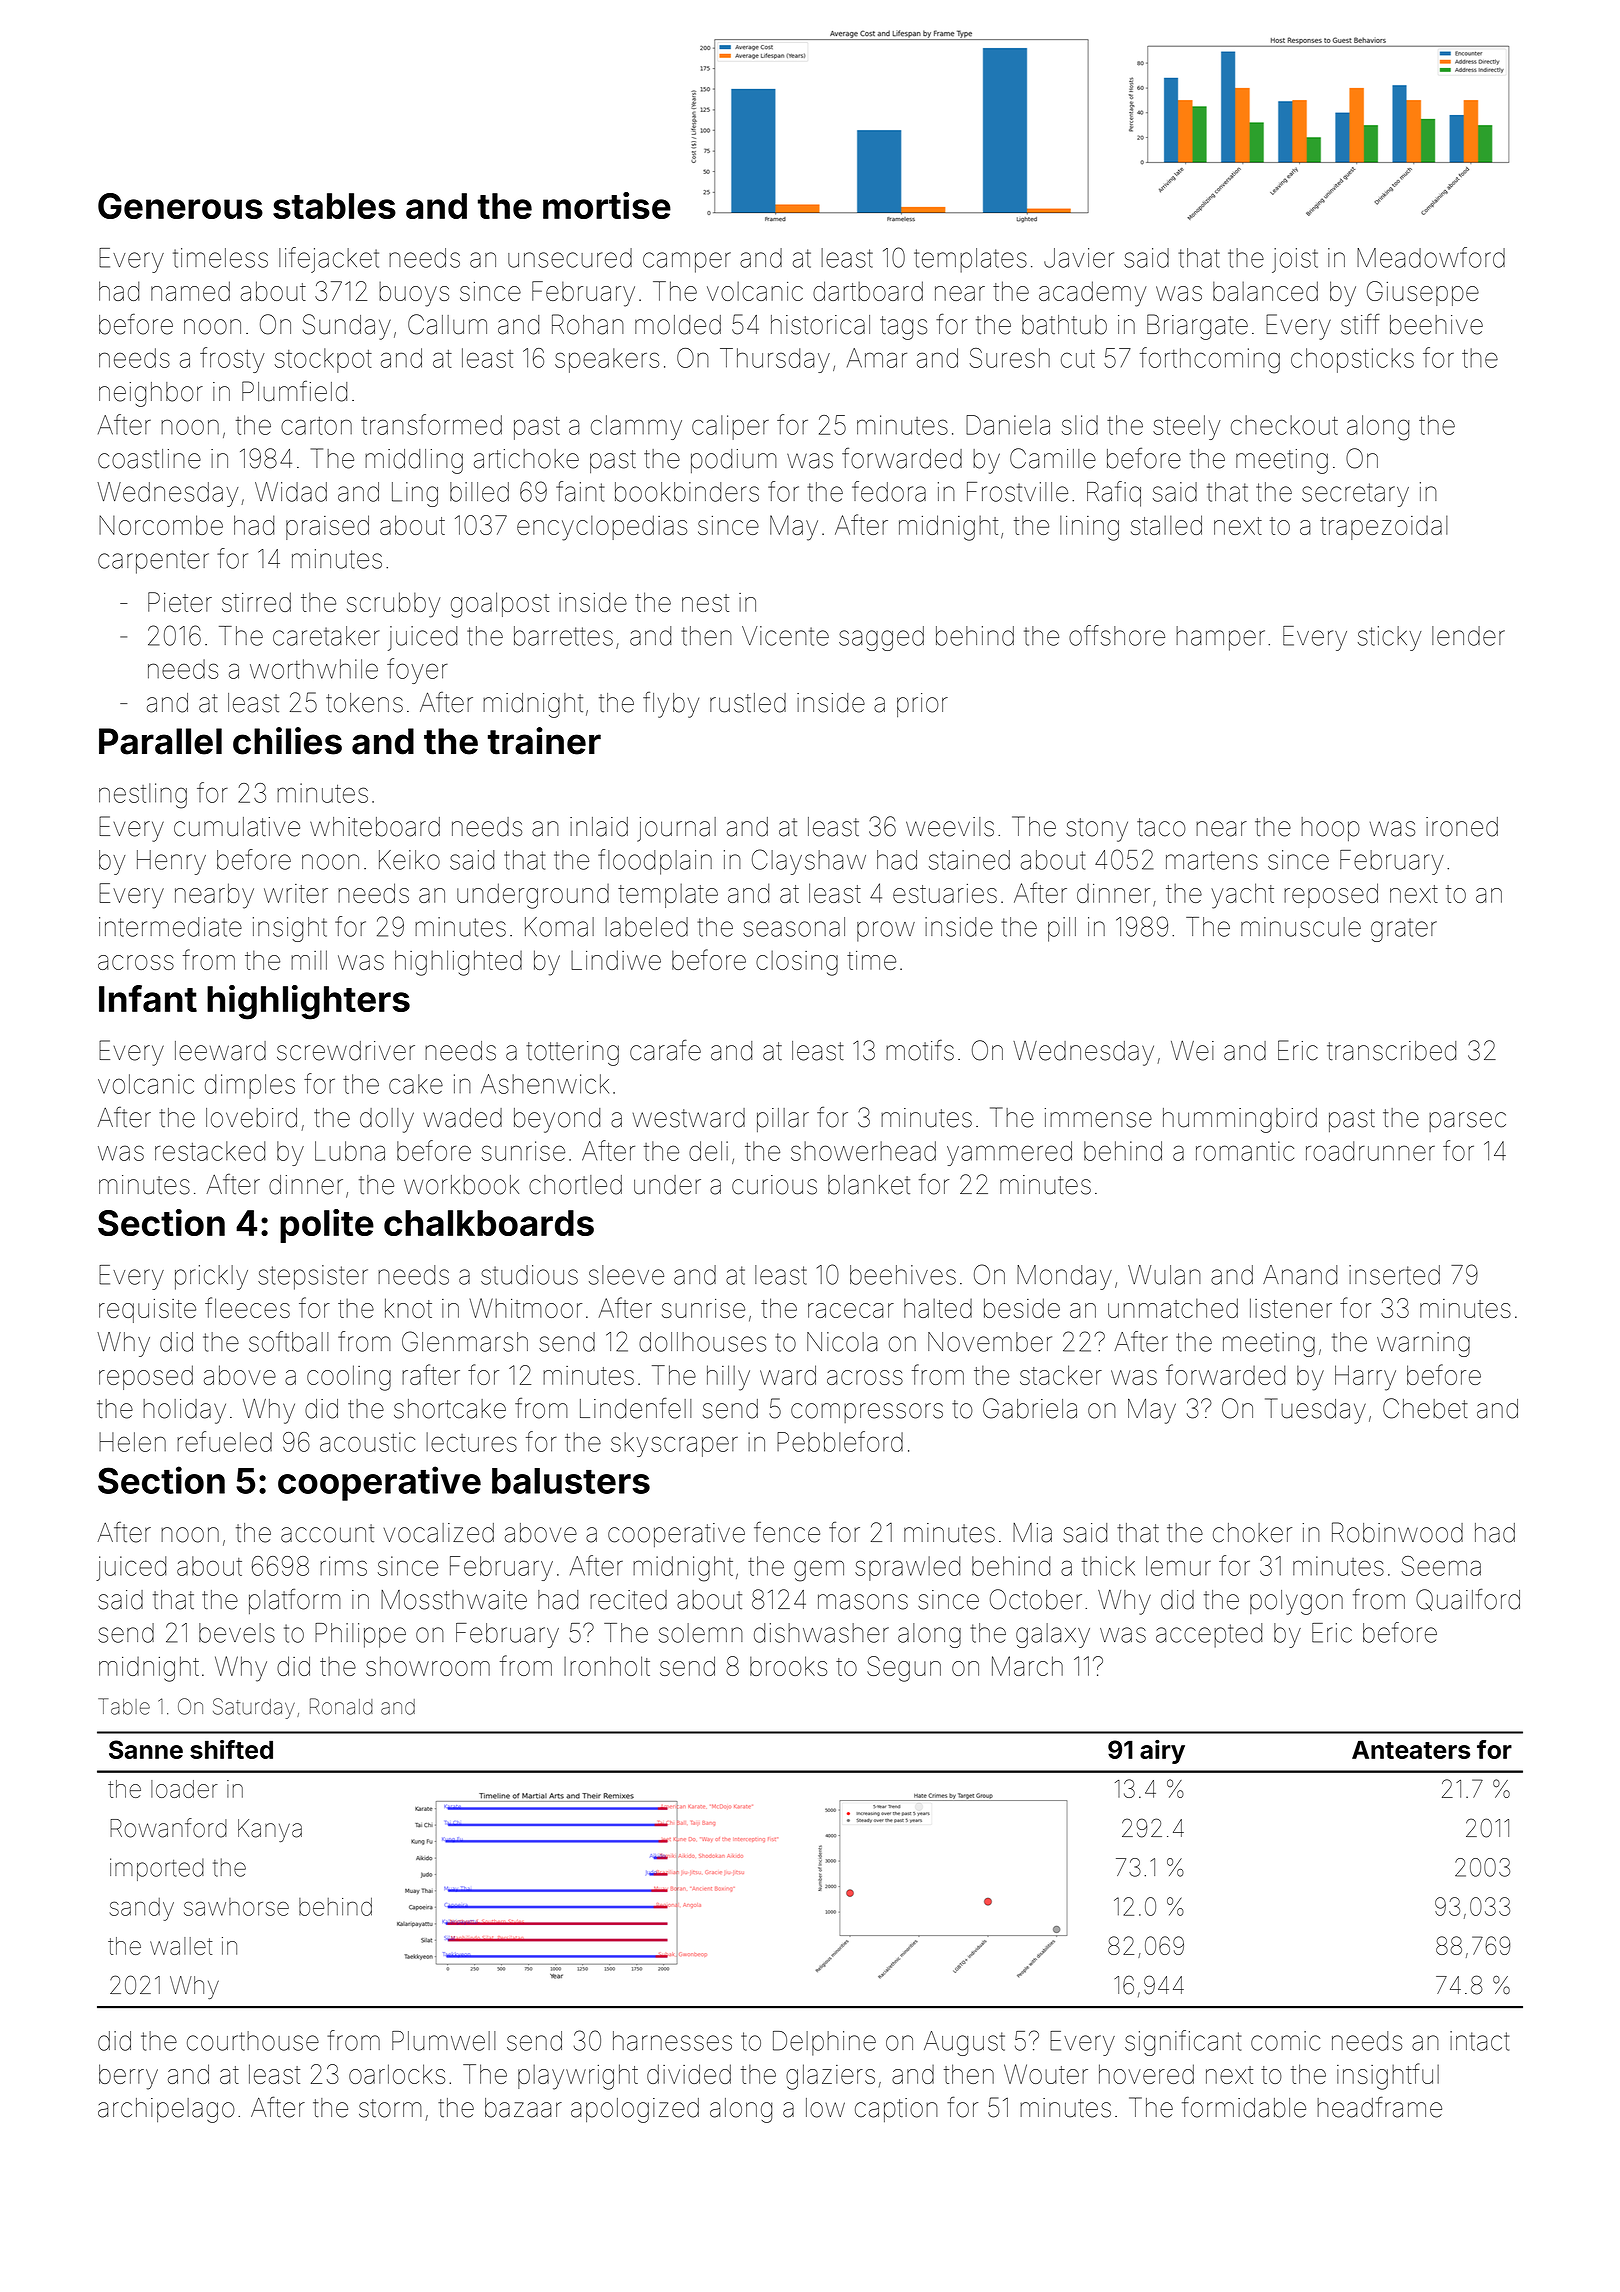 The height and width of the screenshot is (2292, 1620). What do you see at coordinates (180, 602) in the screenshot?
I see `Pieter` at bounding box center [180, 602].
